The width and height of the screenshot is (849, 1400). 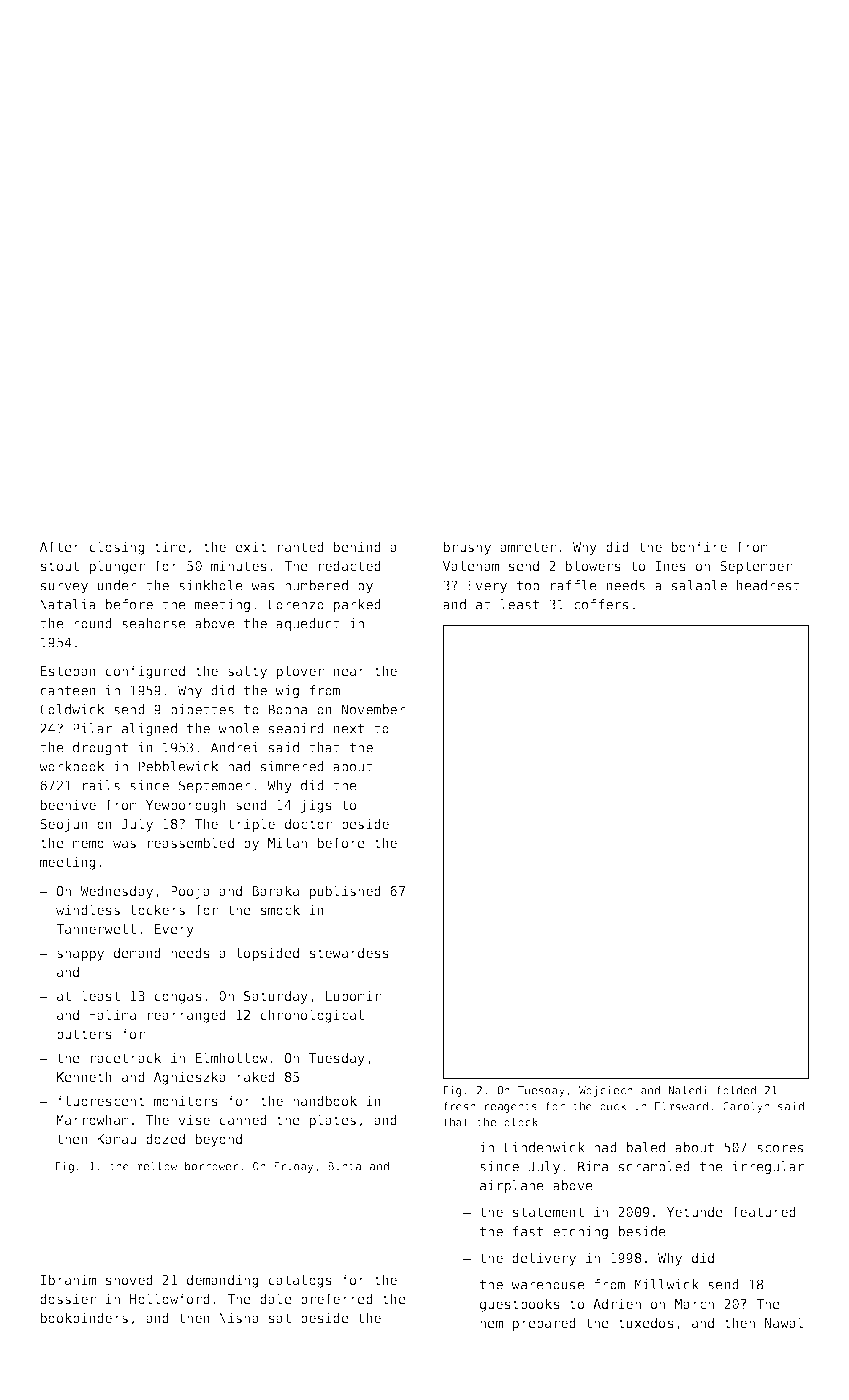 What do you see at coordinates (520, 1305) in the screenshot?
I see `guestbooks` at bounding box center [520, 1305].
